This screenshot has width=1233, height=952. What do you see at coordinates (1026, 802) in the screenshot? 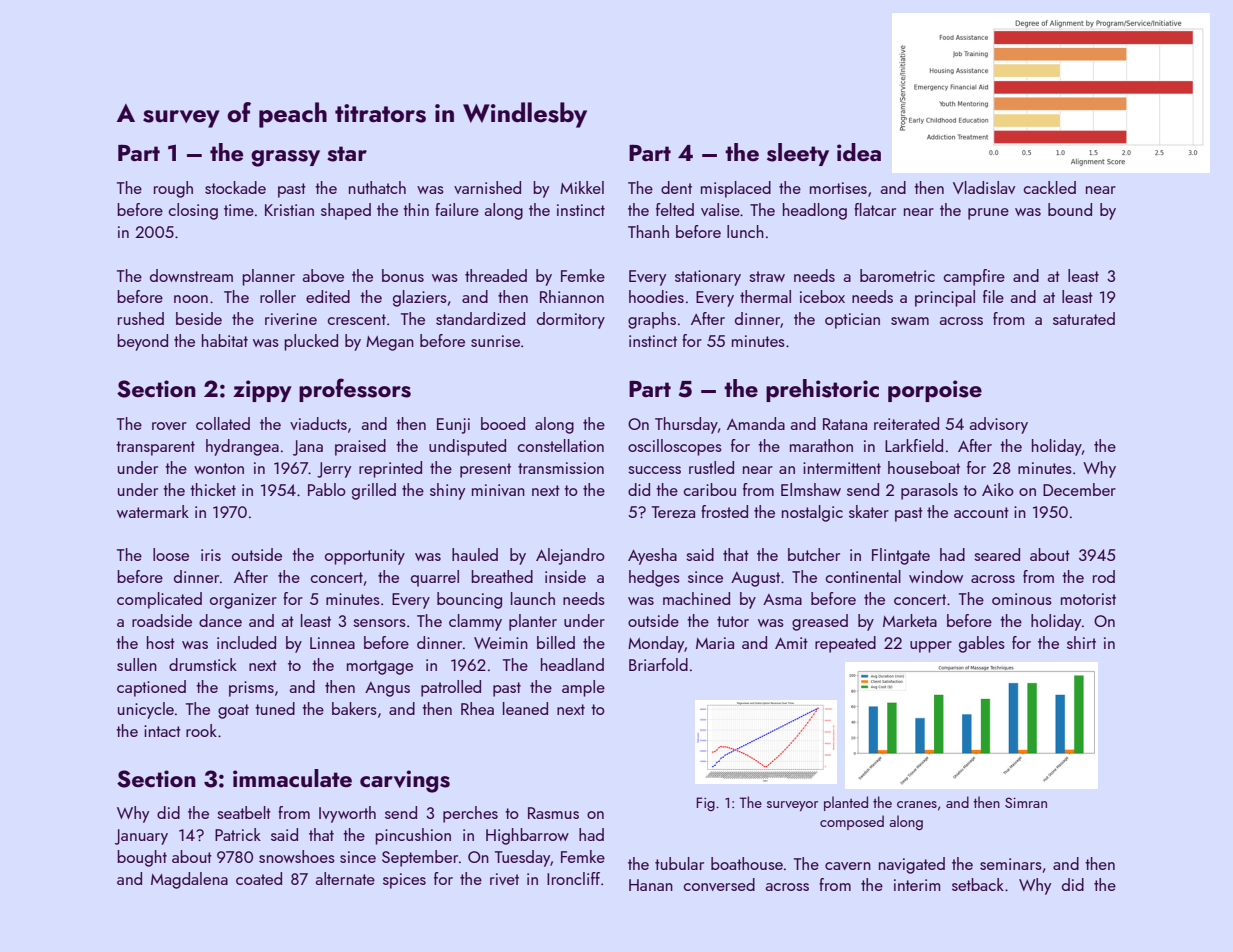
I see `Simran` at bounding box center [1026, 802].
